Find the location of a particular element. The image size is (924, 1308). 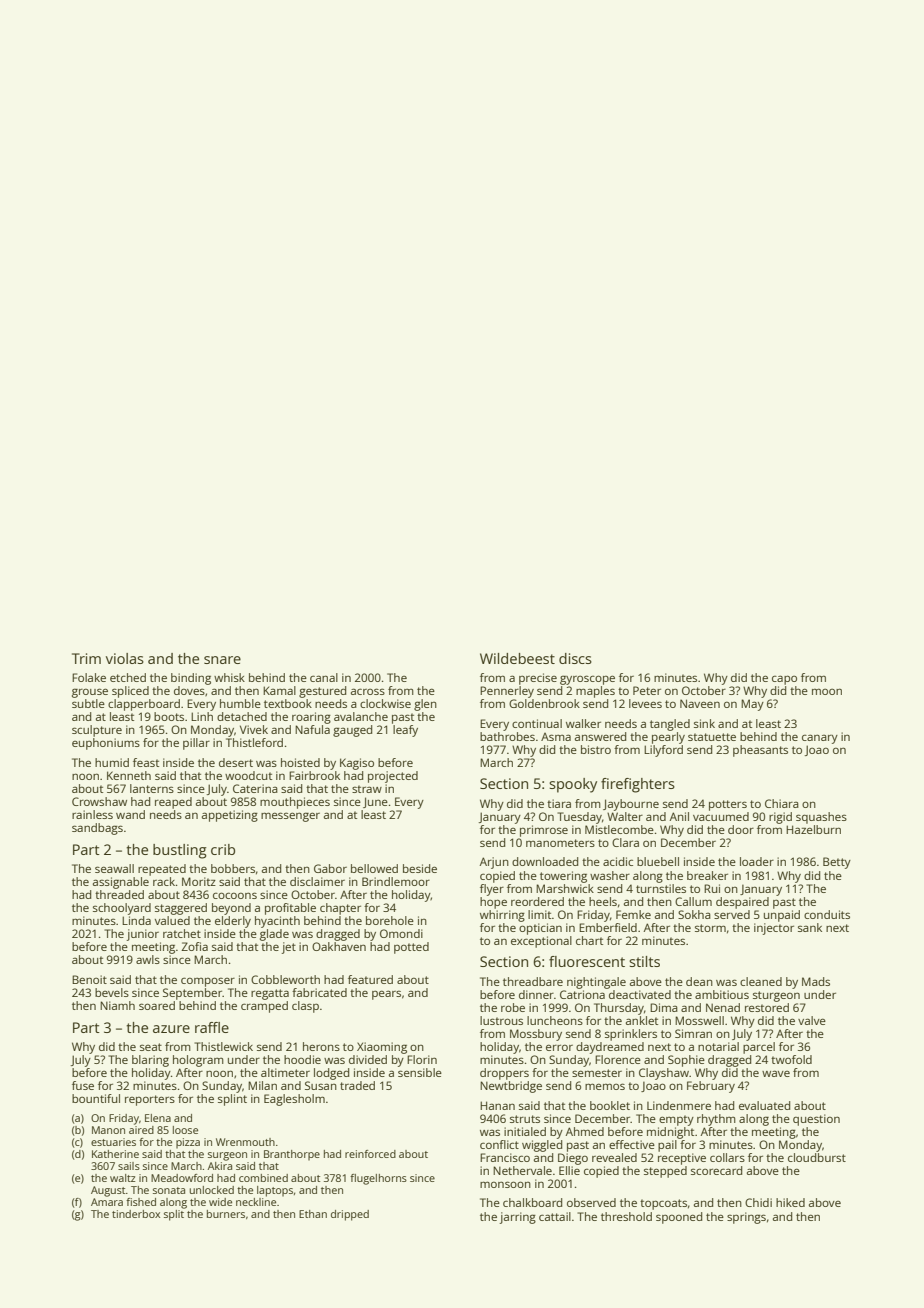

Peter is located at coordinates (647, 690).
